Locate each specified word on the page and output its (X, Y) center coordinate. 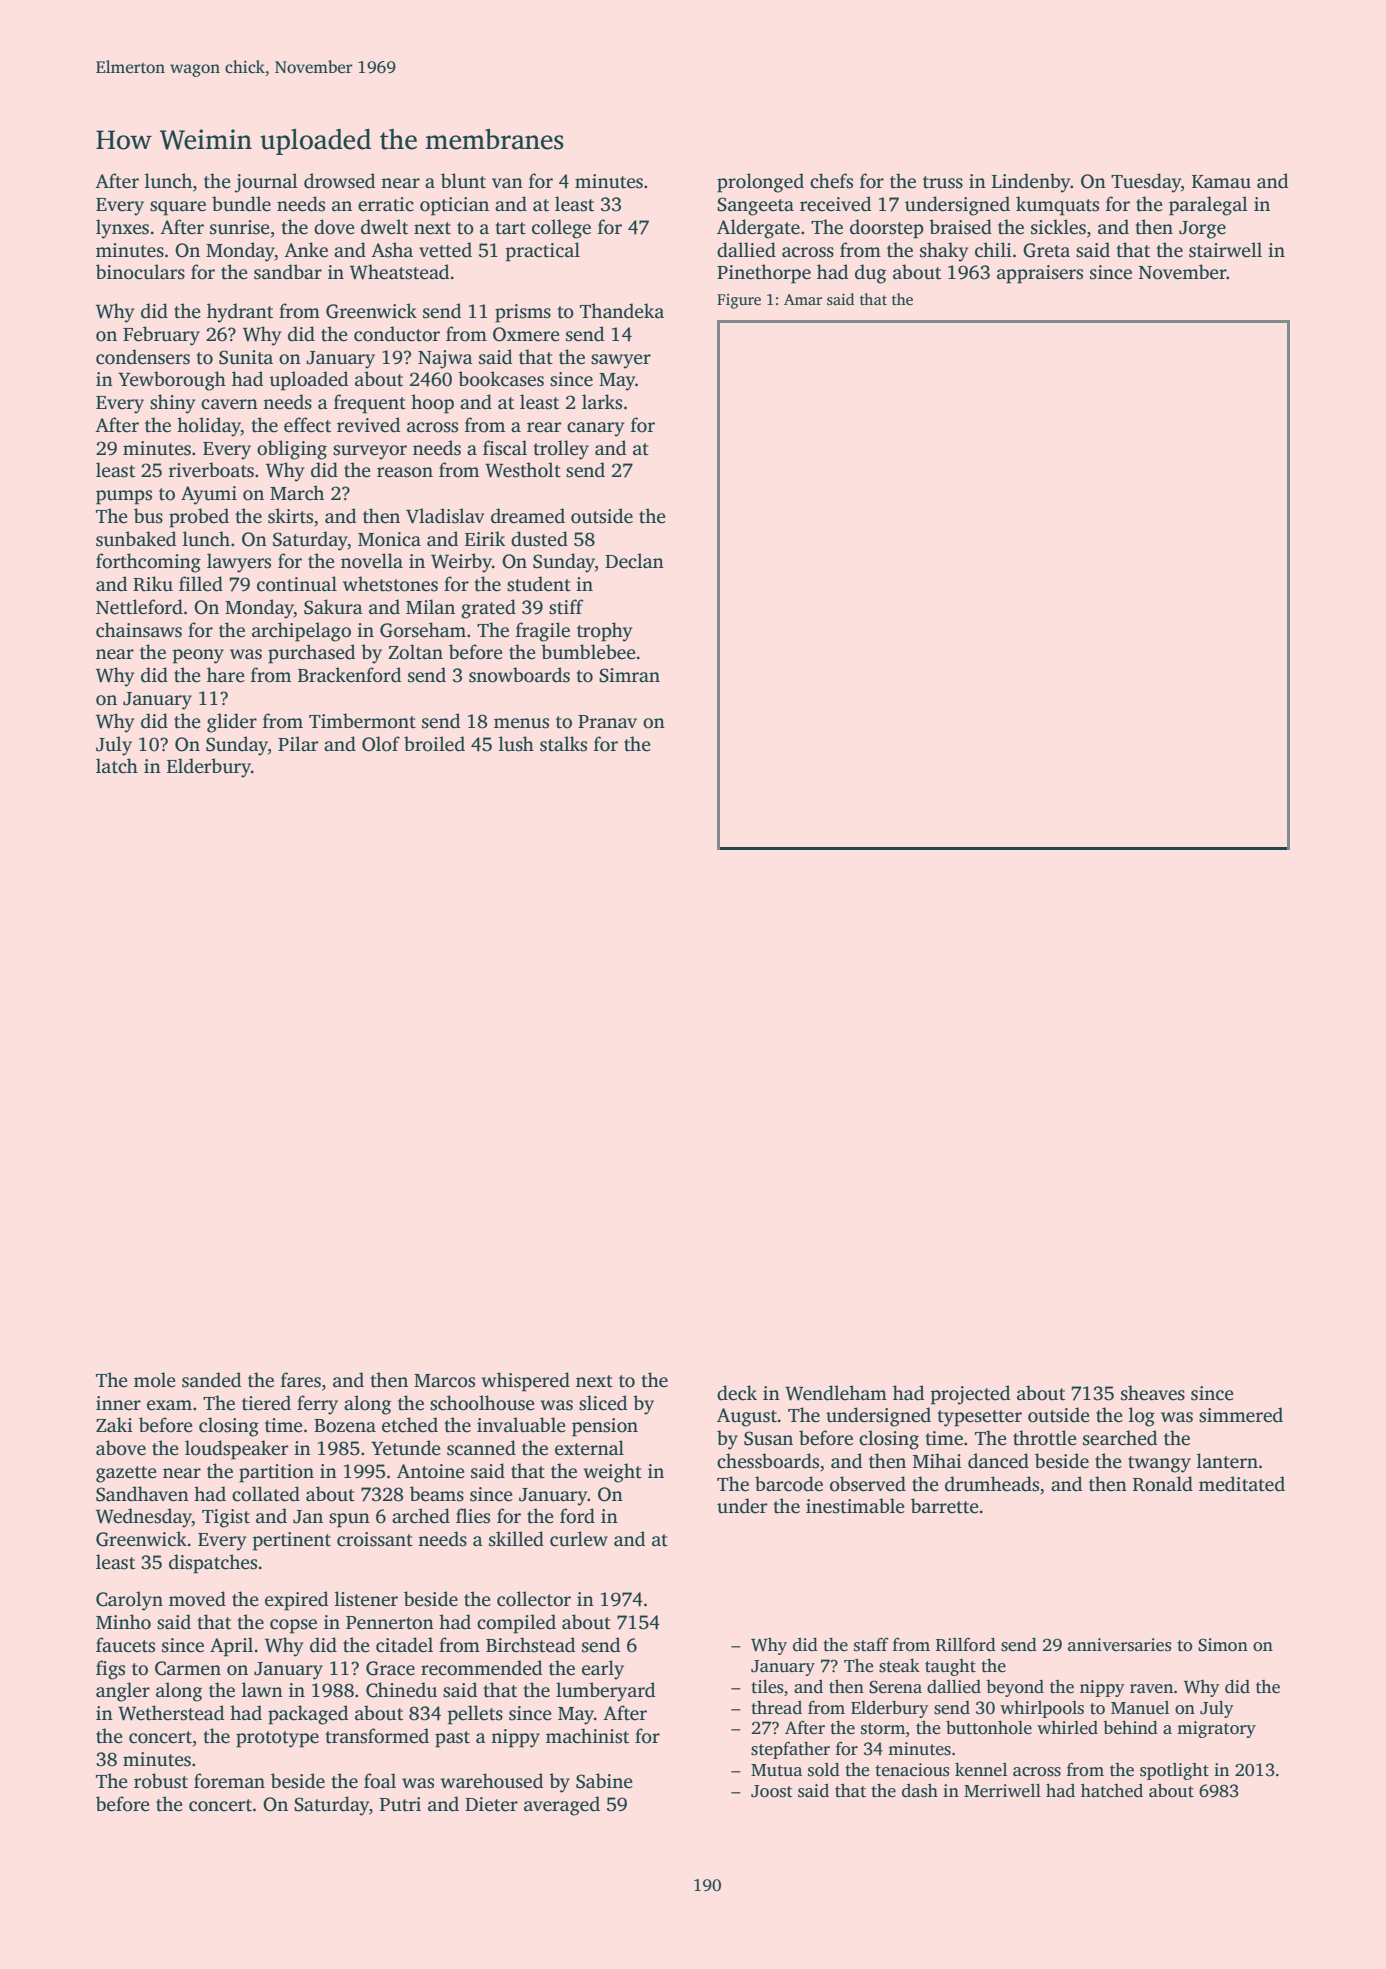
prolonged (760, 183)
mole (155, 1380)
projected (970, 1395)
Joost (772, 1791)
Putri (400, 1804)
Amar (803, 299)
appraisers (1040, 274)
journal (266, 183)
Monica (389, 539)
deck (737, 1393)
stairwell (1225, 250)
